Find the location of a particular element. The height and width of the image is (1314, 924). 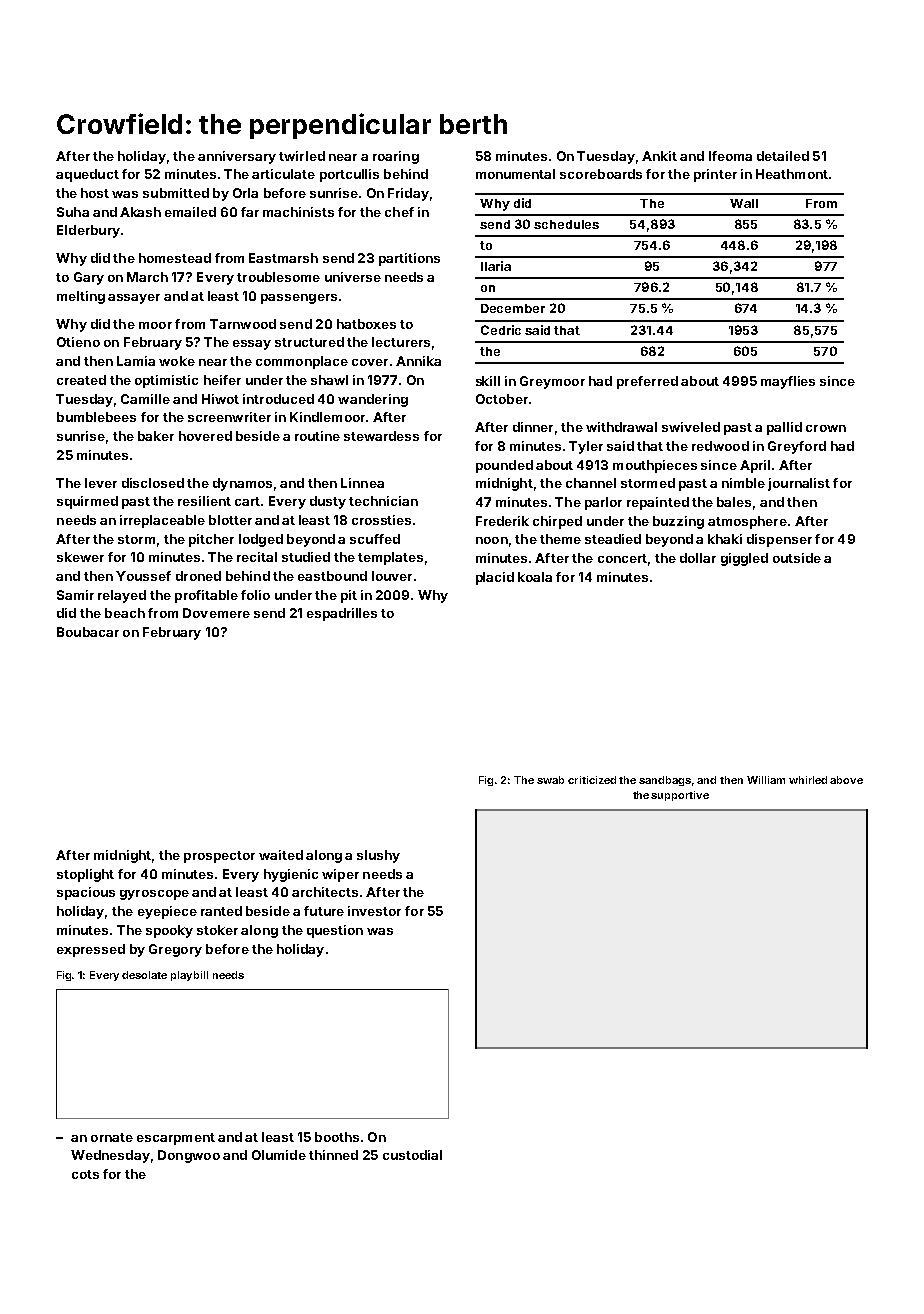

stewardess is located at coordinates (381, 436).
